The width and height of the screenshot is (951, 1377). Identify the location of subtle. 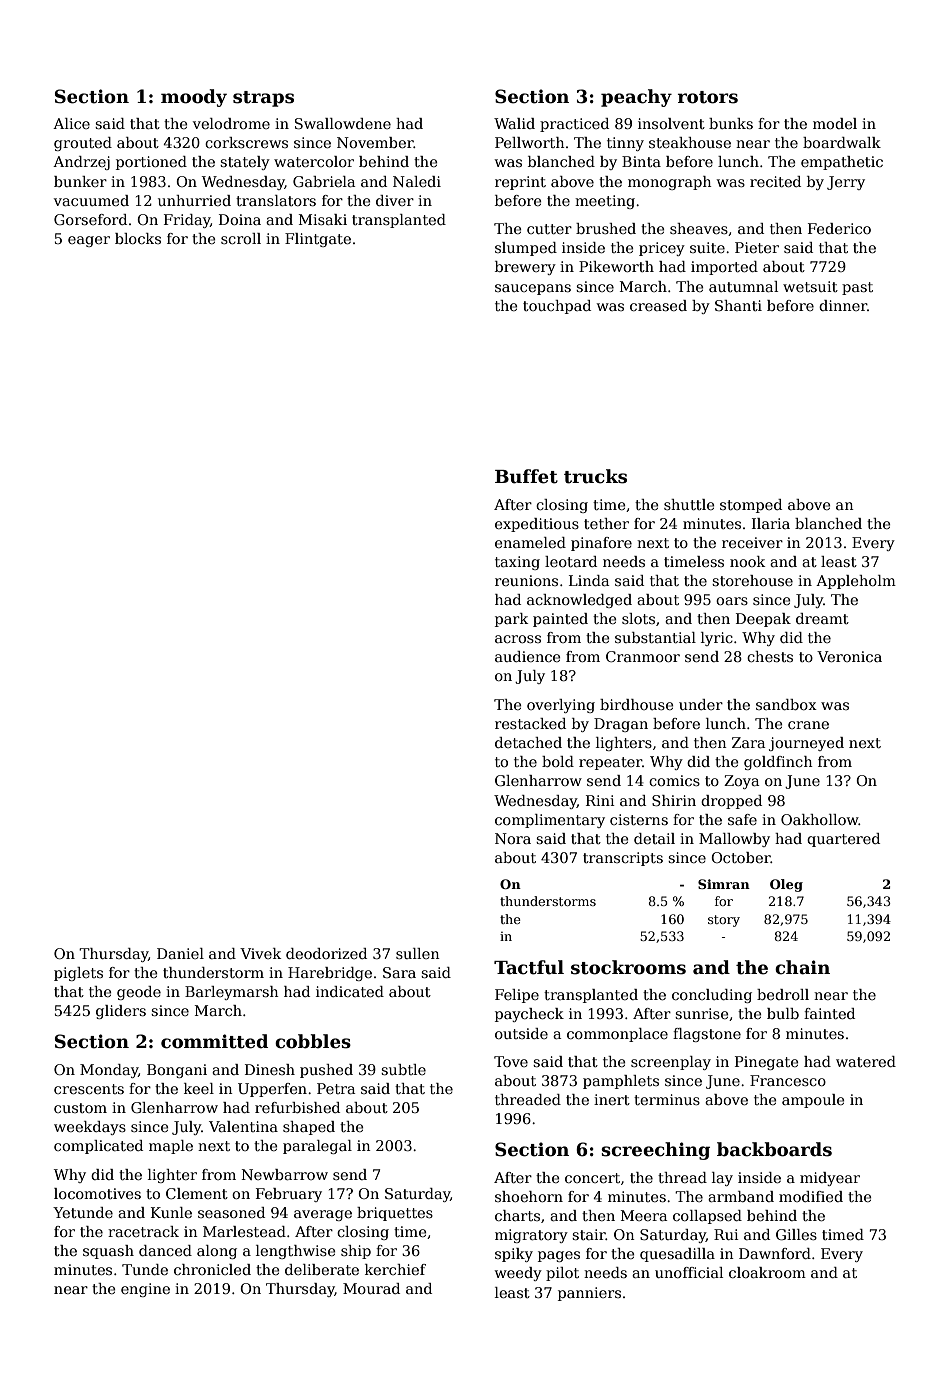
(403, 1069).
